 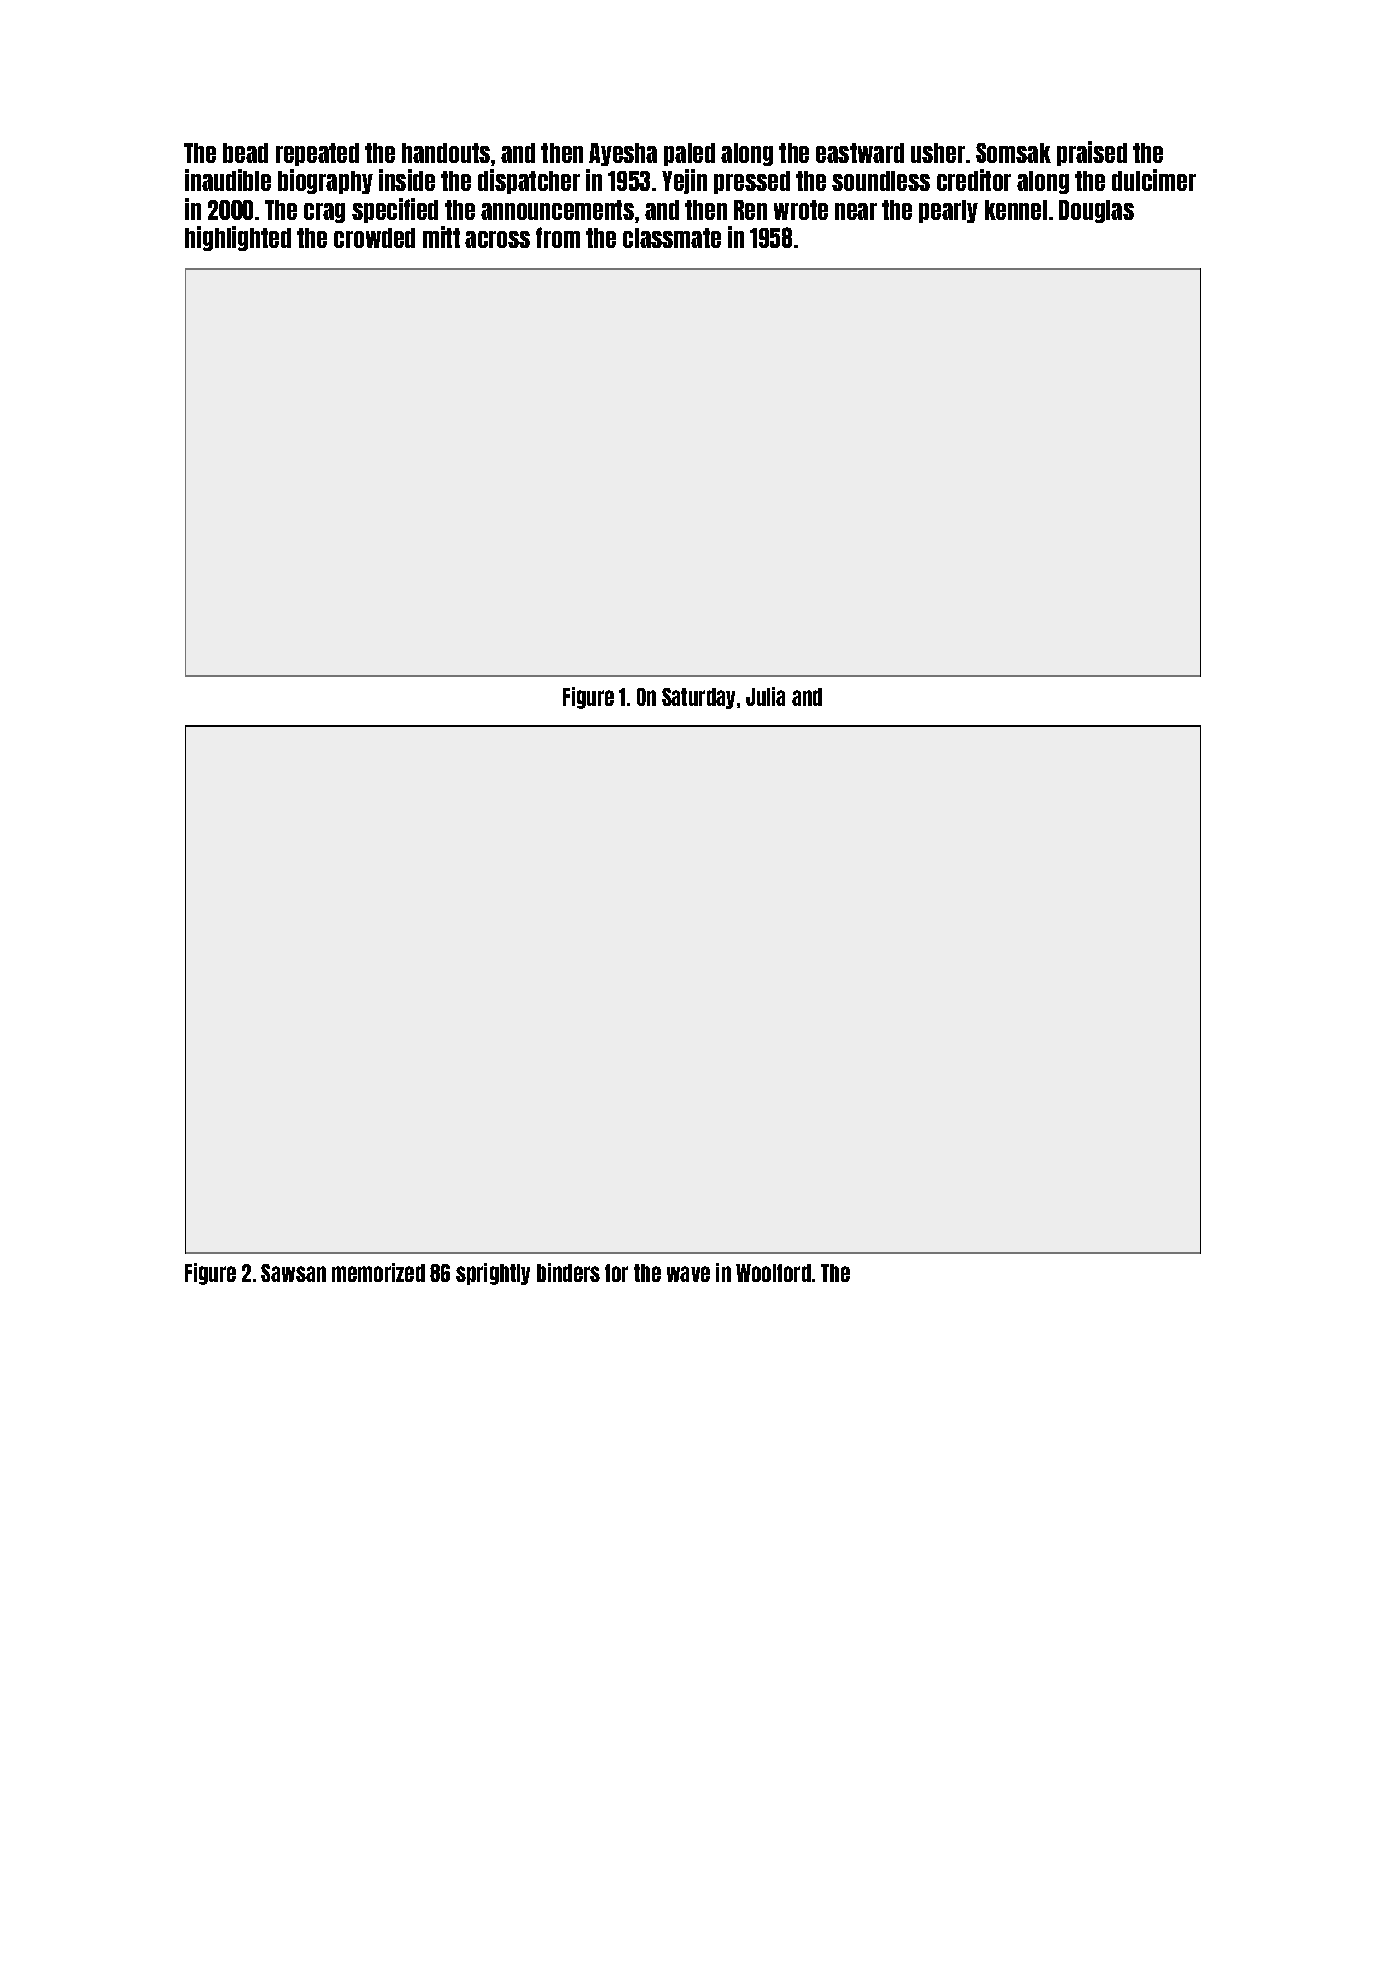 I want to click on repeated, so click(x=317, y=154).
